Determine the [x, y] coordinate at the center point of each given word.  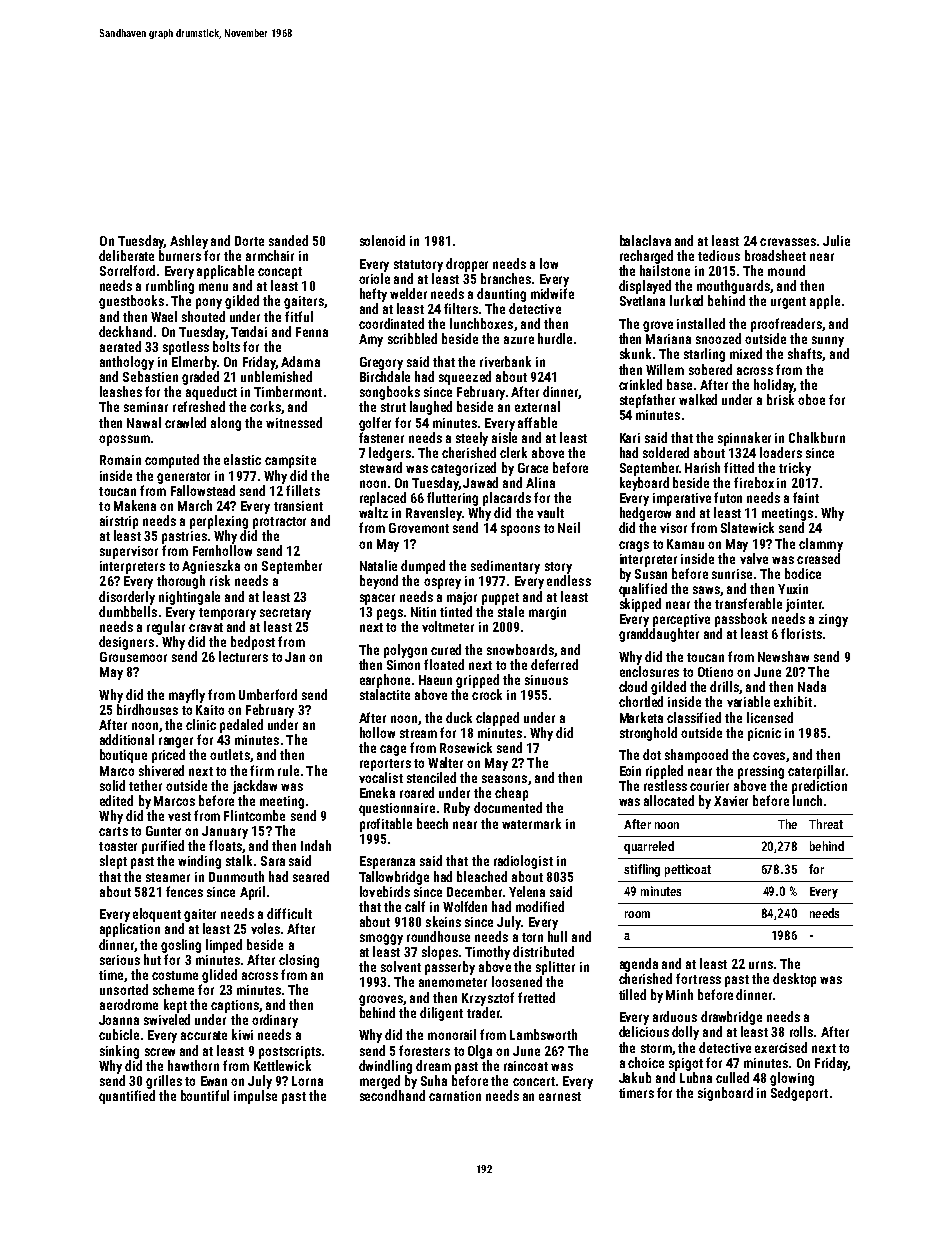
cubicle [119, 1034]
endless [569, 580]
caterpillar [816, 772]
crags [634, 546]
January [225, 832]
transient [298, 506]
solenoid [382, 240]
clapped [497, 719]
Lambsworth [543, 1034]
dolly [685, 1033]
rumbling [170, 287]
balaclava [645, 240]
